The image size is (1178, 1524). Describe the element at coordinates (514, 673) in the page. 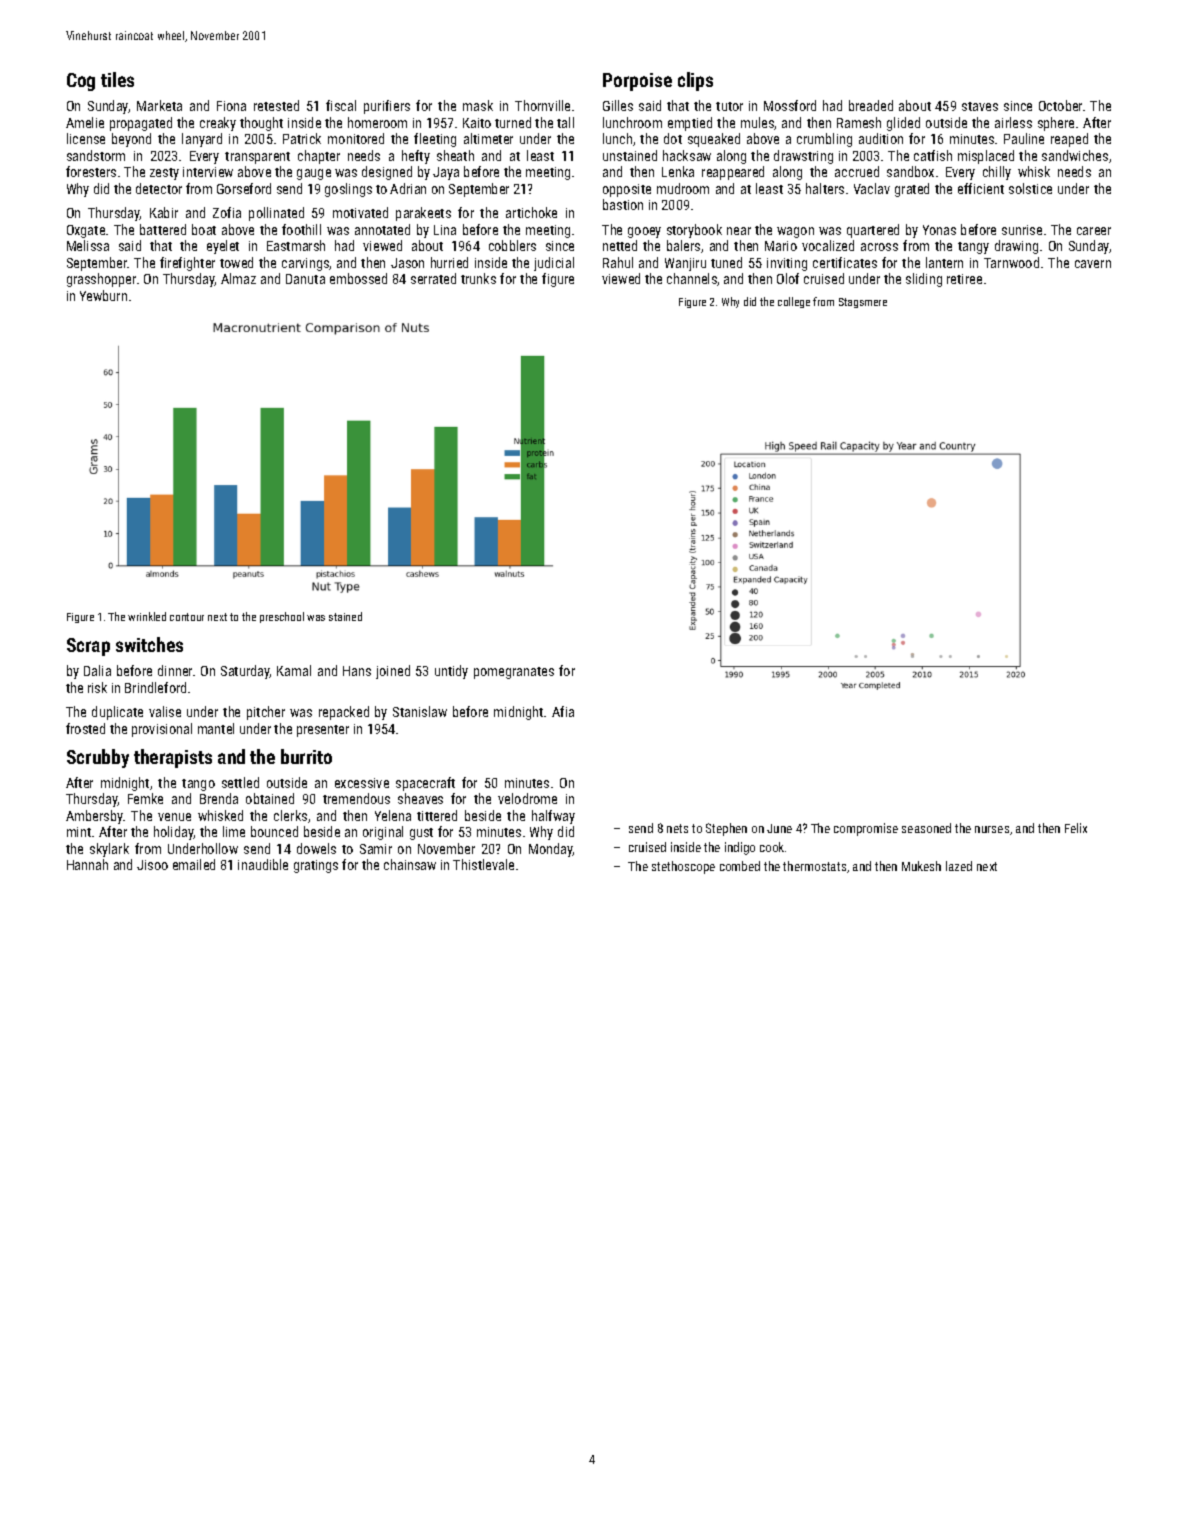

I see `pomegranates` at that location.
